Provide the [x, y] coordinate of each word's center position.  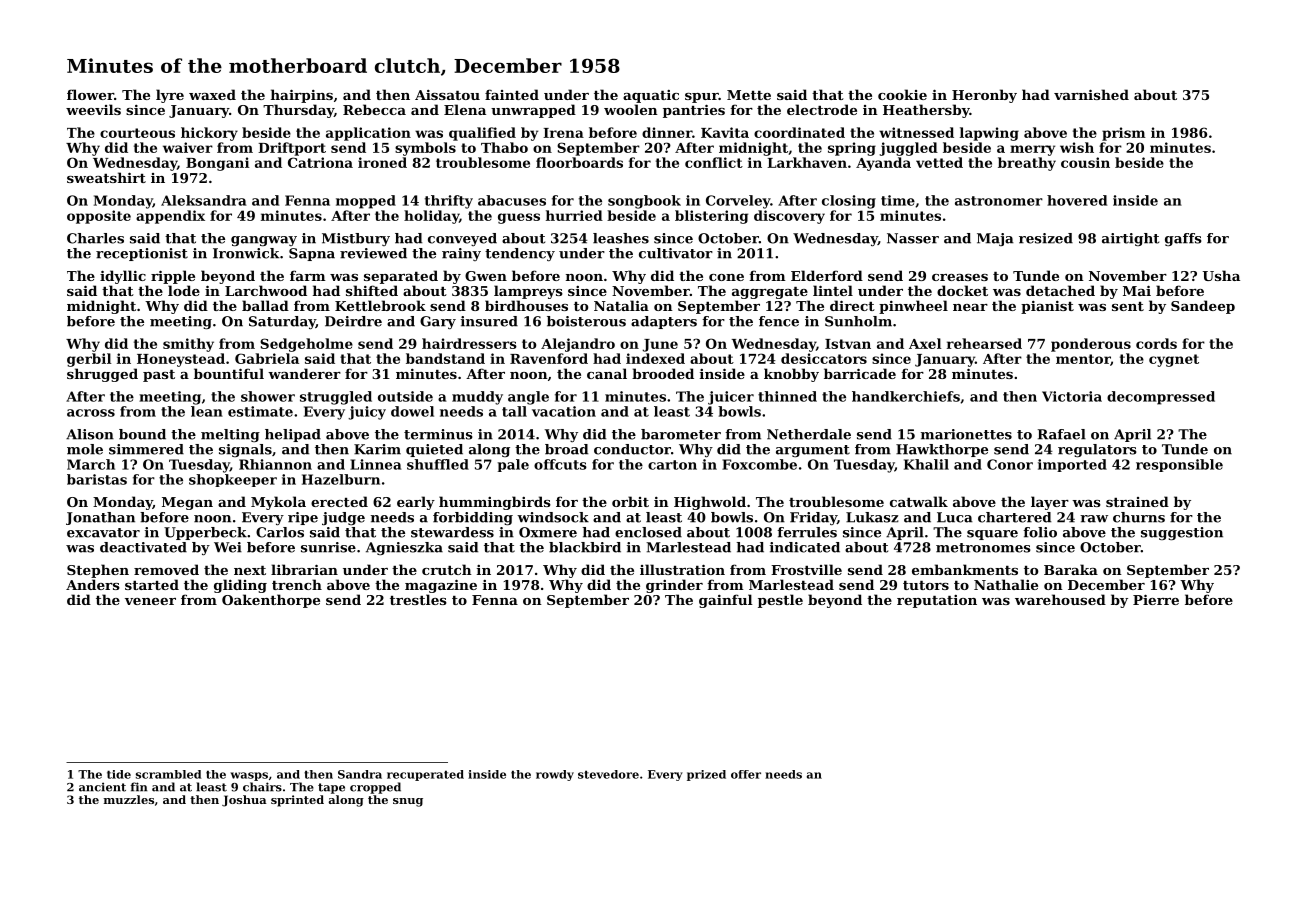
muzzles [129, 799]
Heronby [984, 96]
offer [746, 774]
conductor [632, 449]
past [159, 376]
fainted [512, 94]
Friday [813, 518]
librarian [304, 569]
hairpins [302, 96]
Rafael [1062, 434]
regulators [1097, 450]
